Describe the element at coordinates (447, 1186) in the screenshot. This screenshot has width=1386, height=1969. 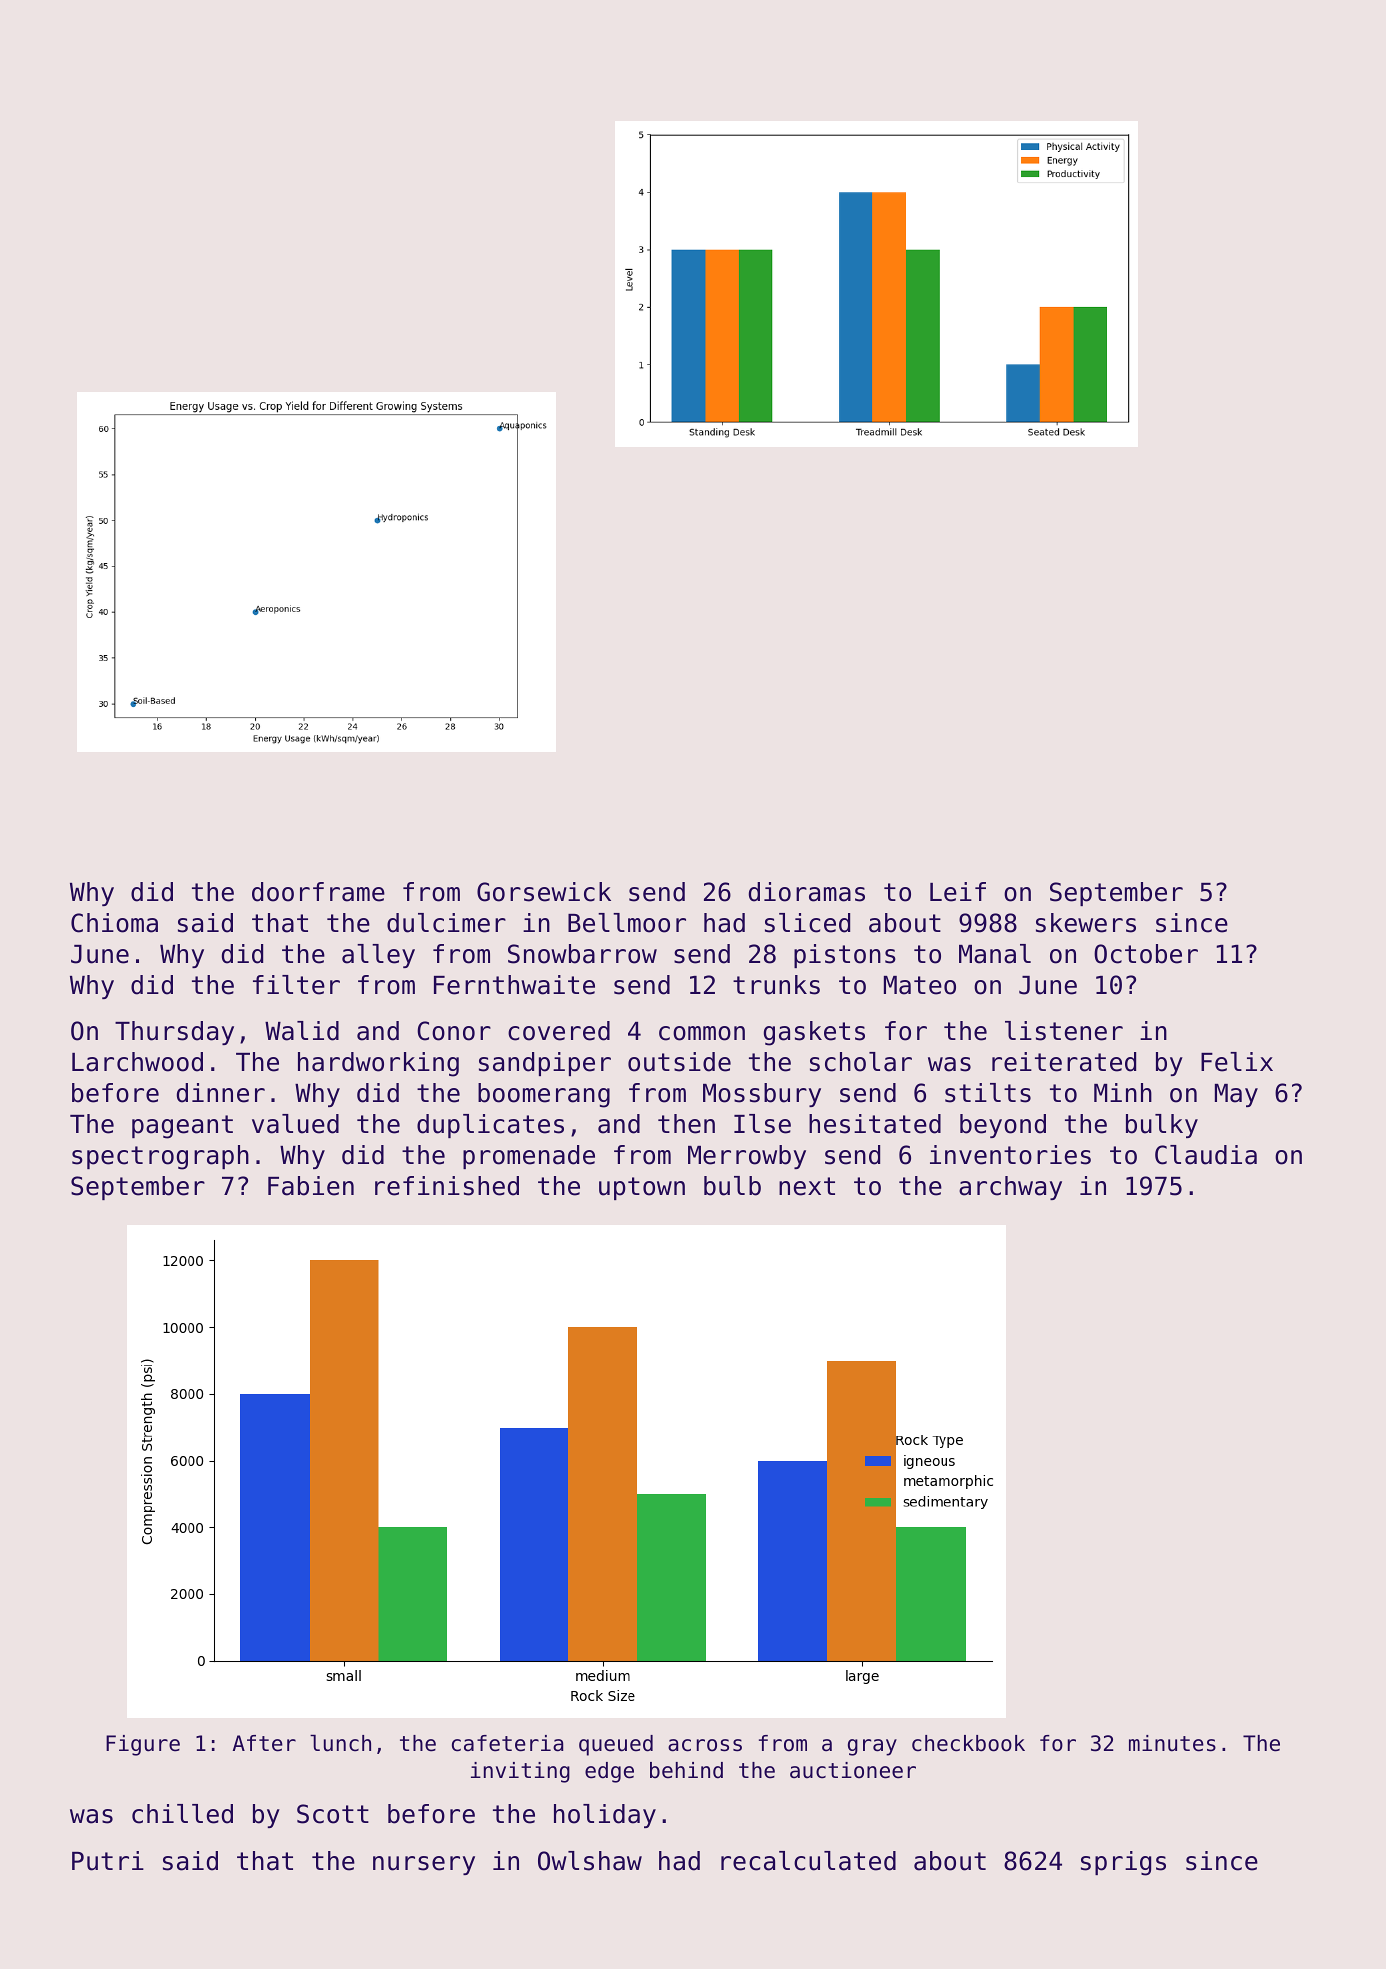
I see `refinished` at that location.
